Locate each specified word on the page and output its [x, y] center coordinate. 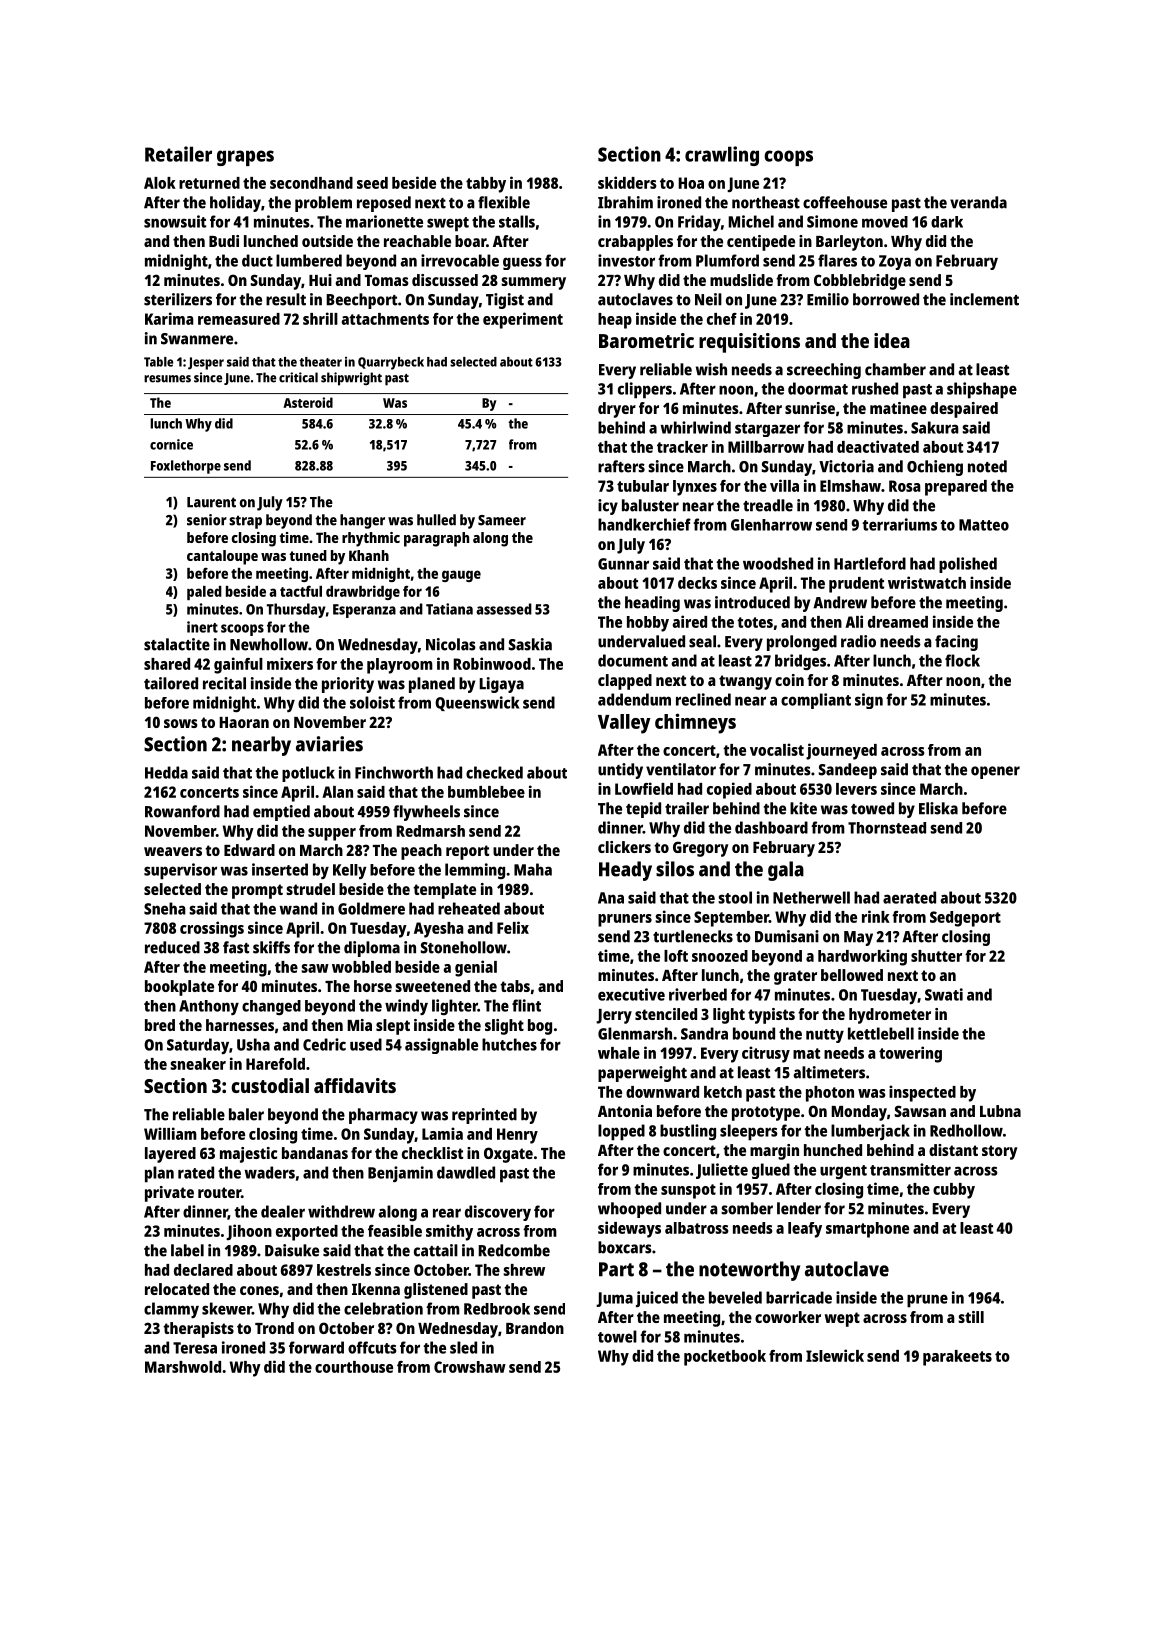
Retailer [178, 154]
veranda [978, 202]
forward [316, 1347]
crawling [722, 156]
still [971, 1317]
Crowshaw [470, 1367]
